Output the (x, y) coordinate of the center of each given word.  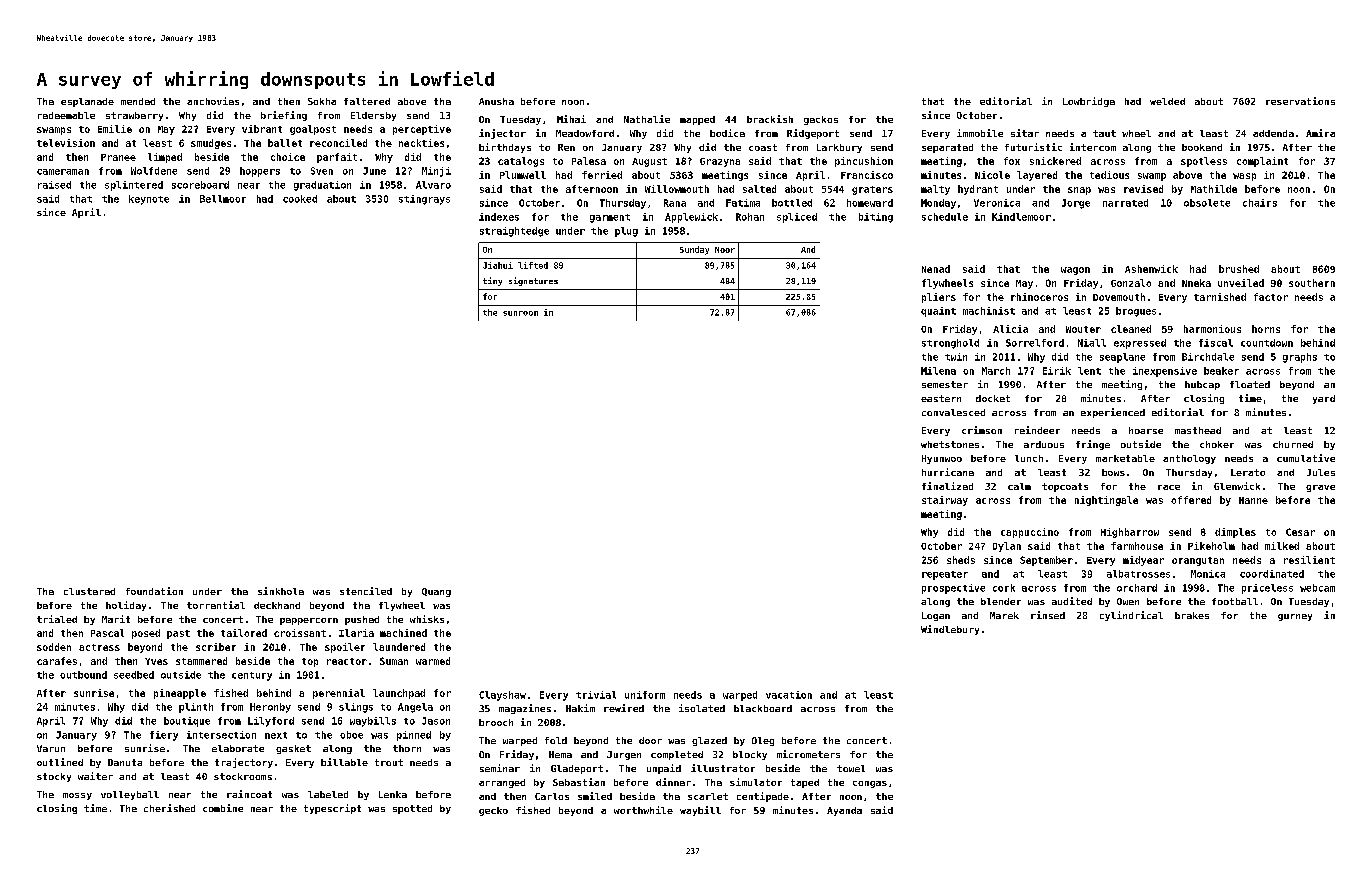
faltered (367, 101)
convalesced (953, 412)
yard (1324, 399)
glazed (709, 741)
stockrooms (243, 776)
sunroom (520, 313)
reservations (1300, 101)
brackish (770, 119)
